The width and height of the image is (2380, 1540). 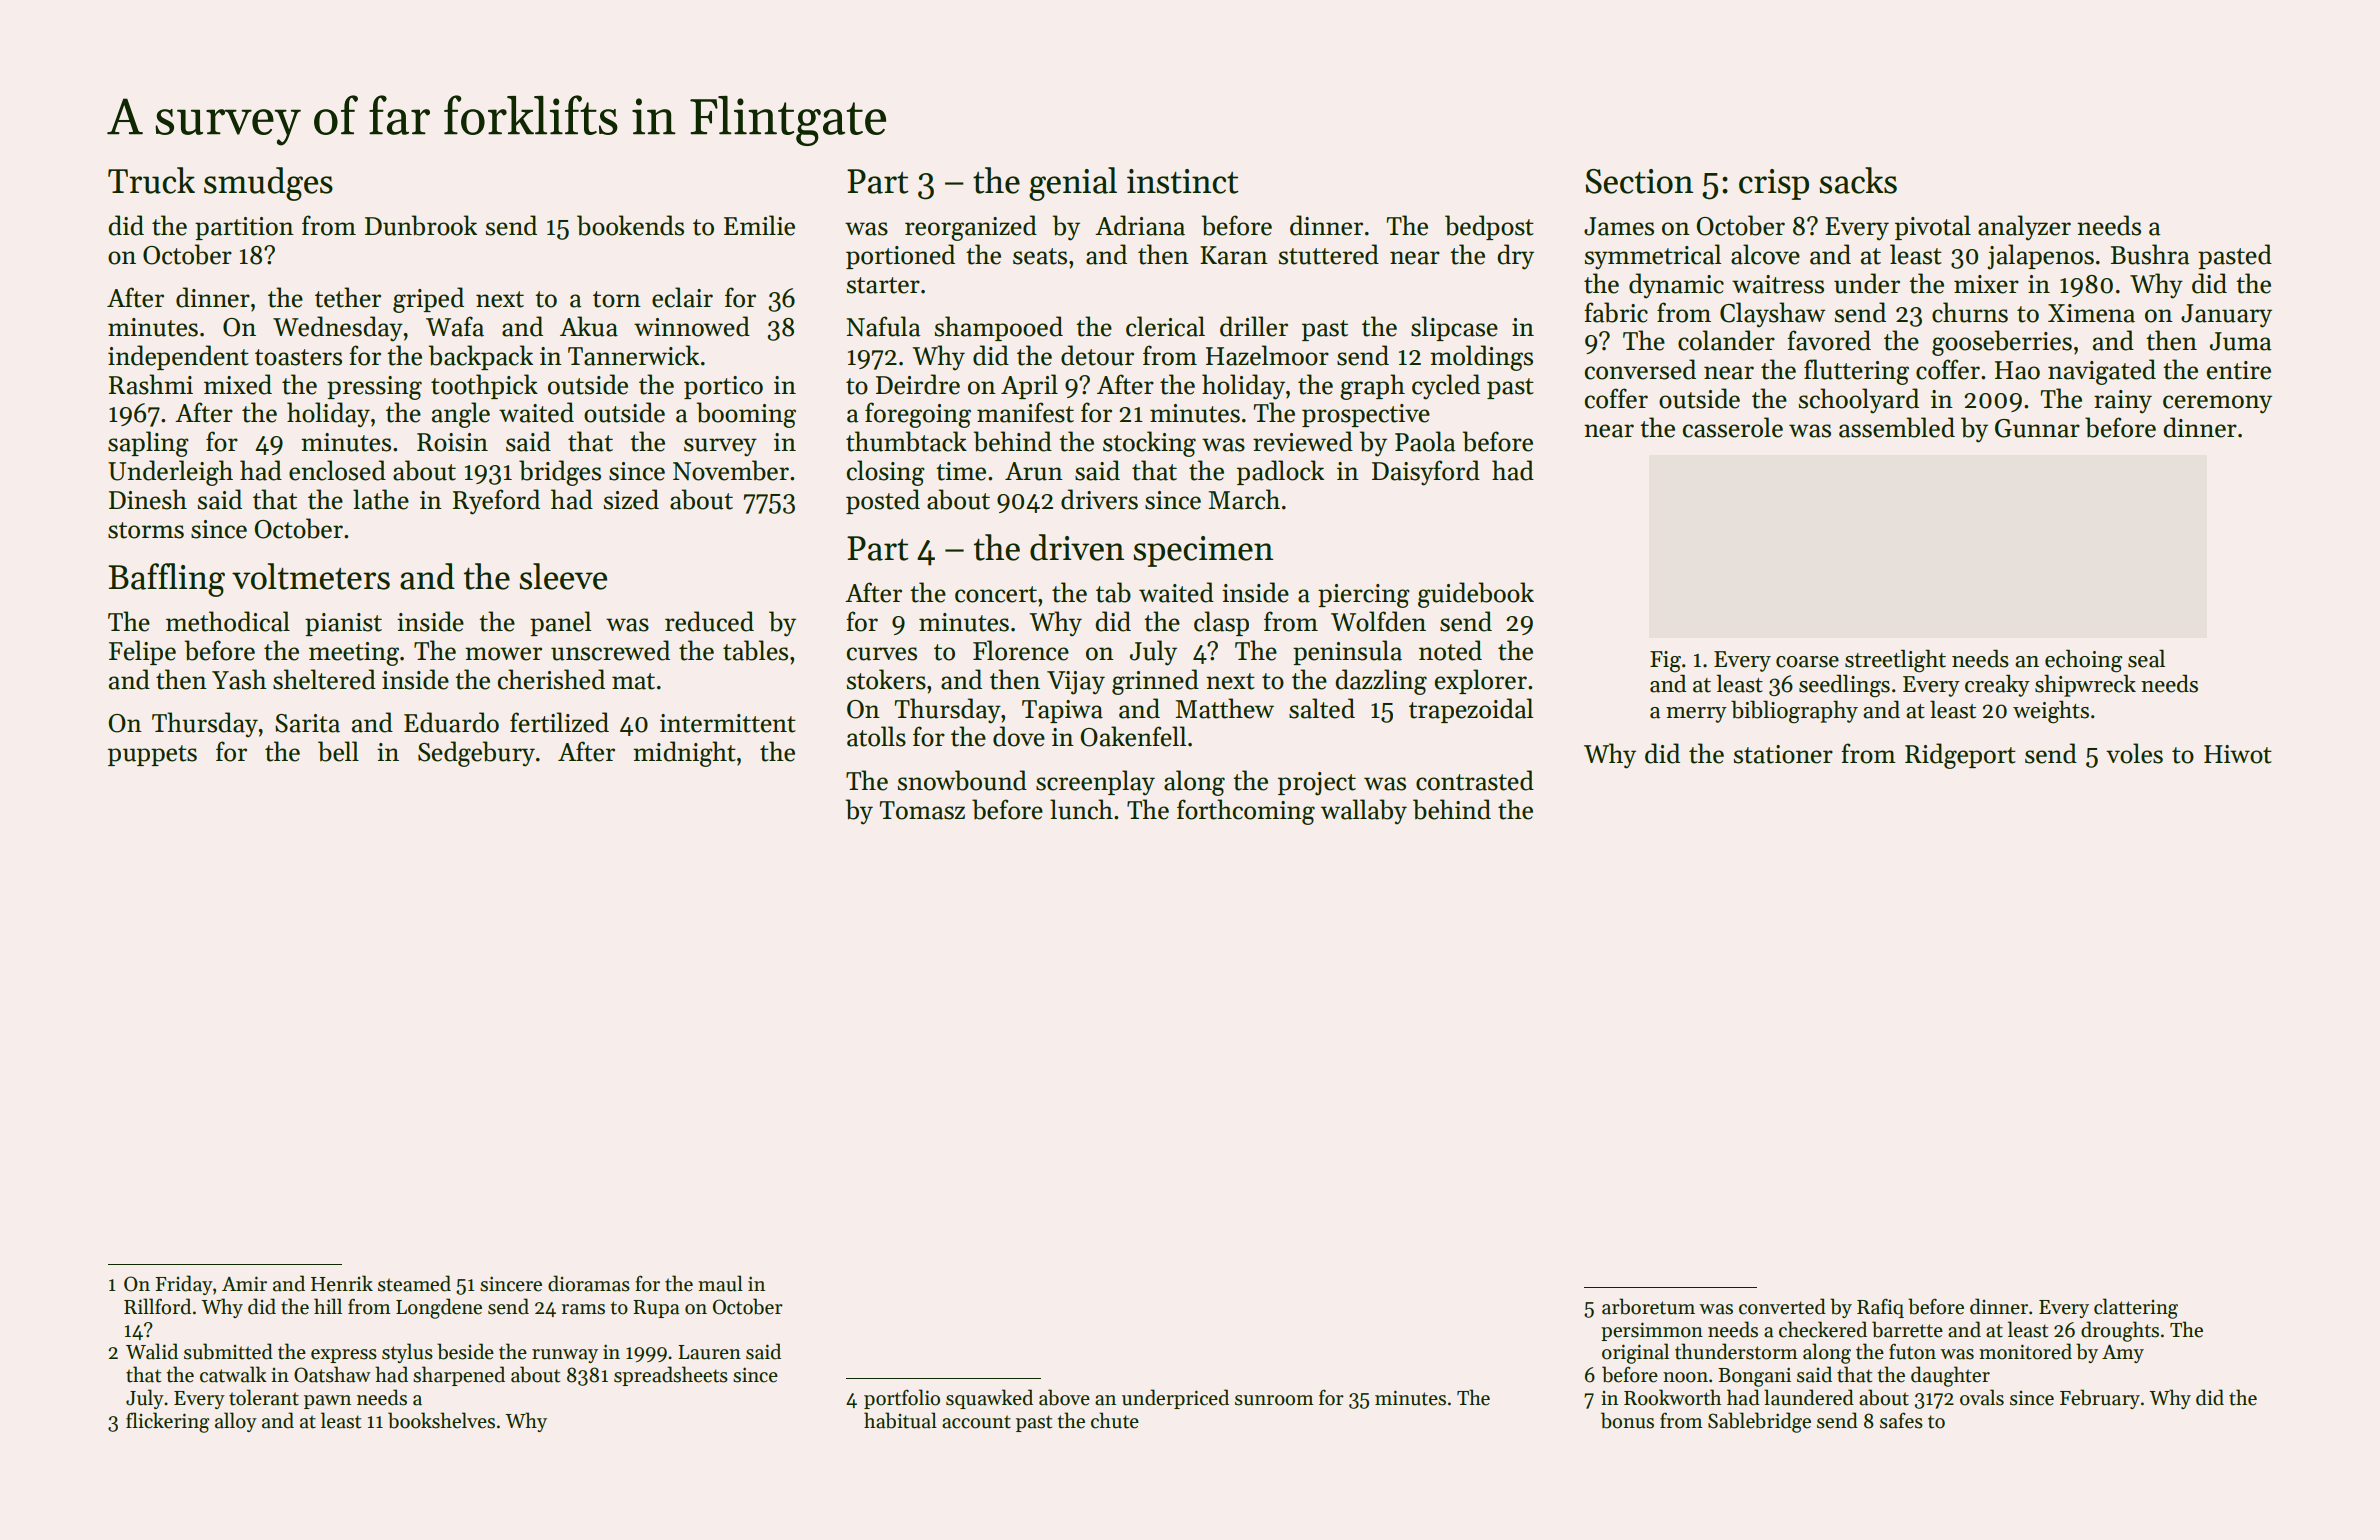 I want to click on maul, so click(x=720, y=1283).
